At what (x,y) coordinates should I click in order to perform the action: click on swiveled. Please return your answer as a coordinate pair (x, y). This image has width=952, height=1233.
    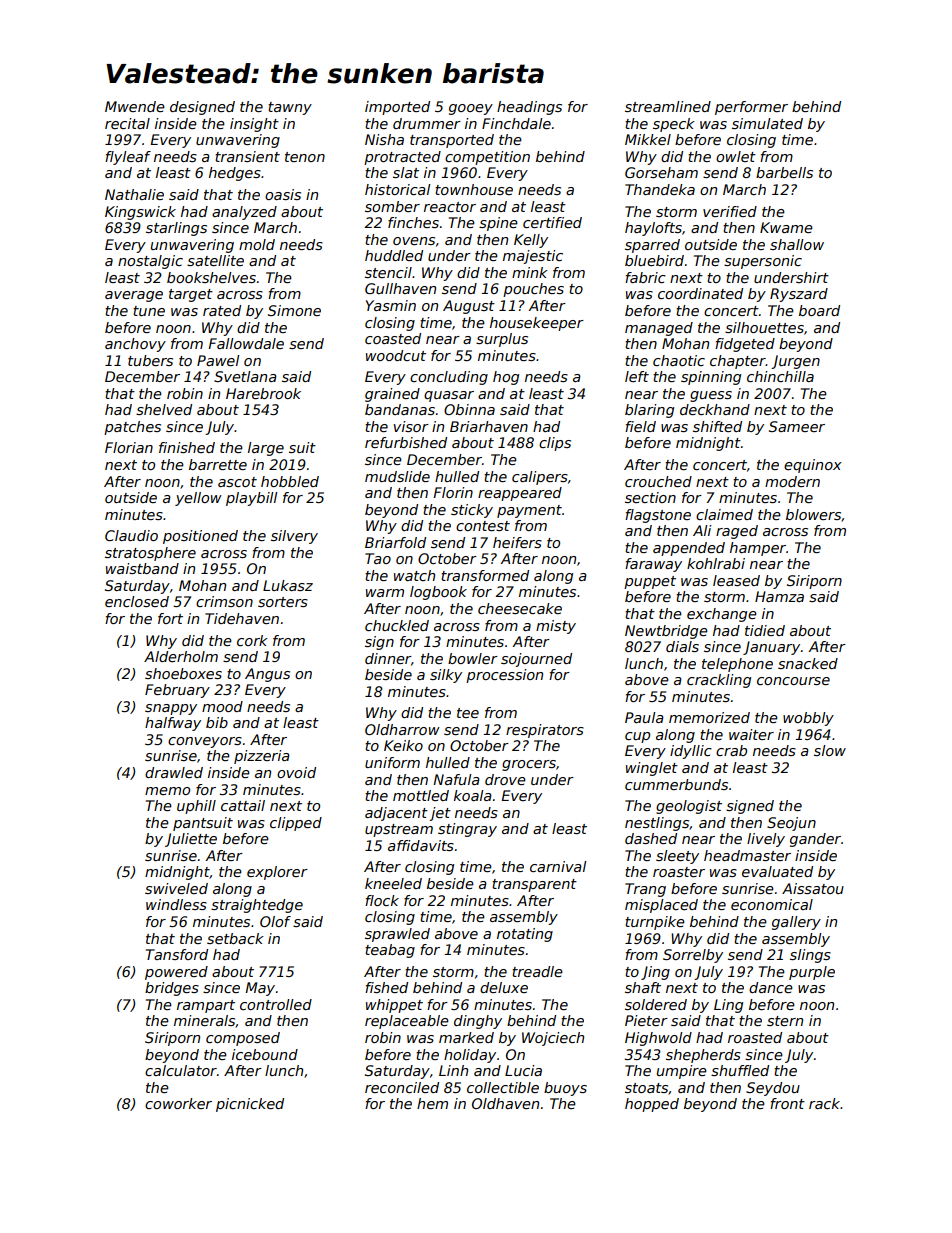
    Looking at the image, I should click on (176, 888).
